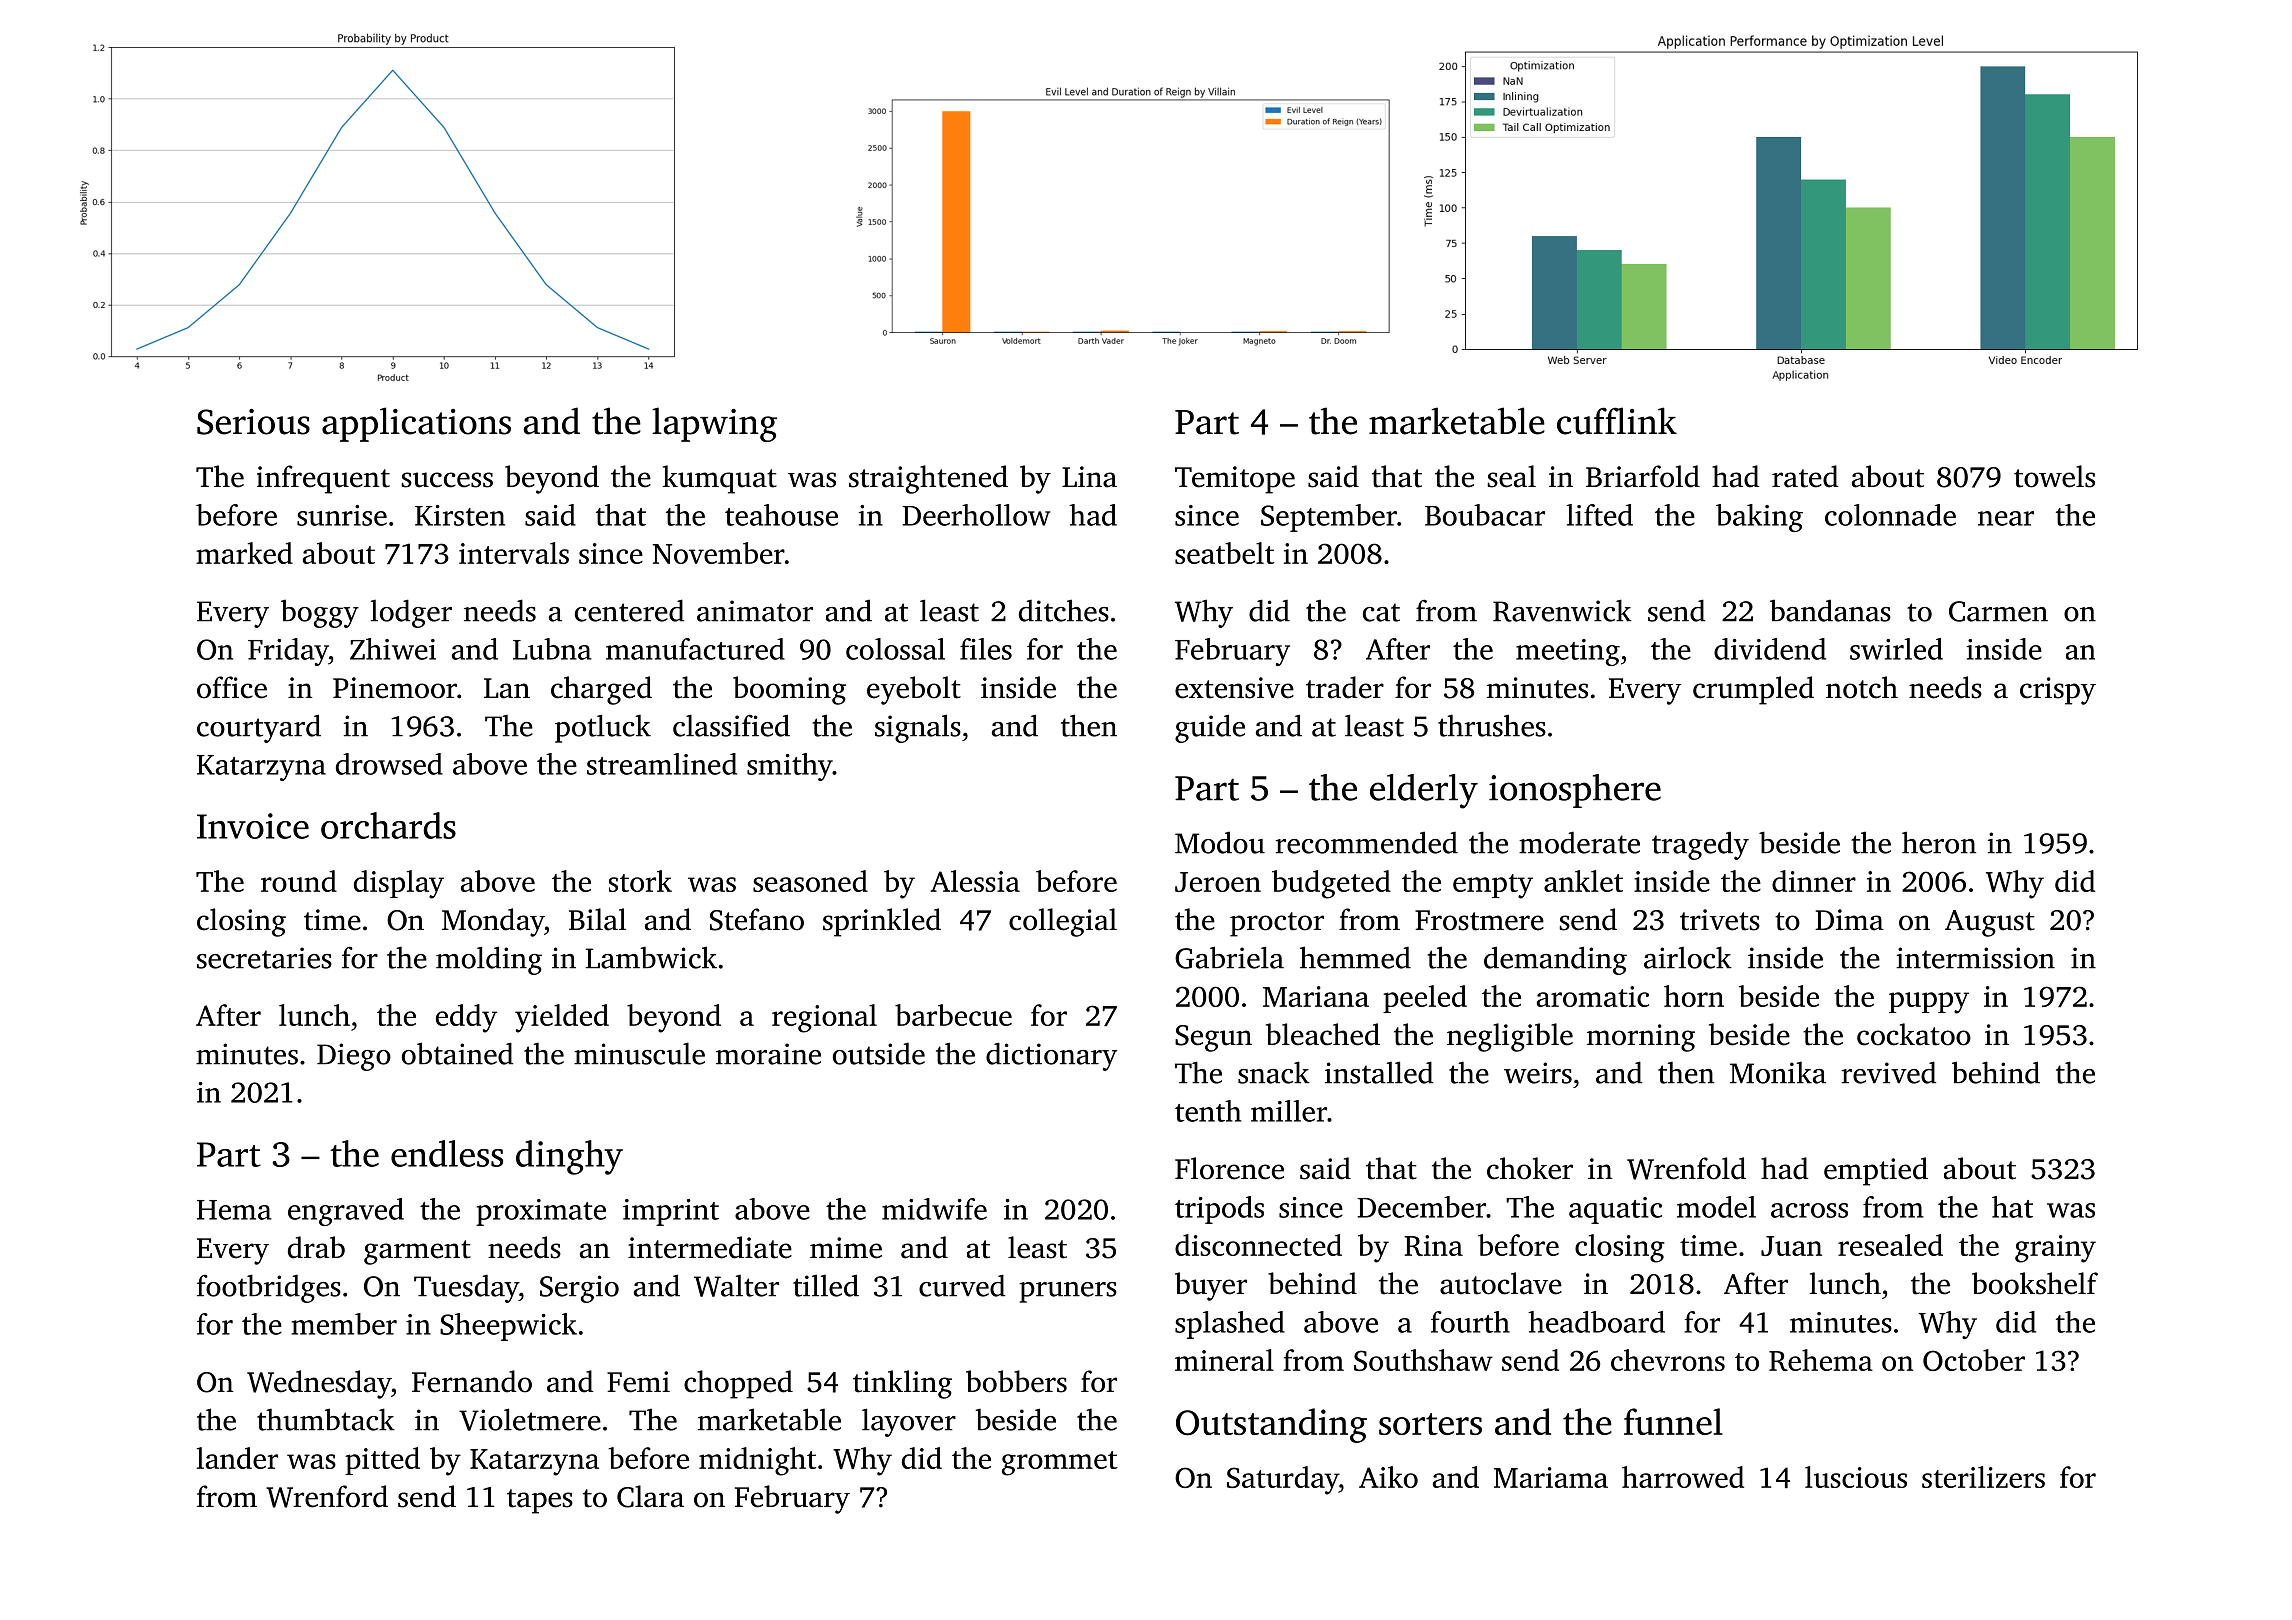  What do you see at coordinates (1617, 421) in the document?
I see `cufflink` at bounding box center [1617, 421].
